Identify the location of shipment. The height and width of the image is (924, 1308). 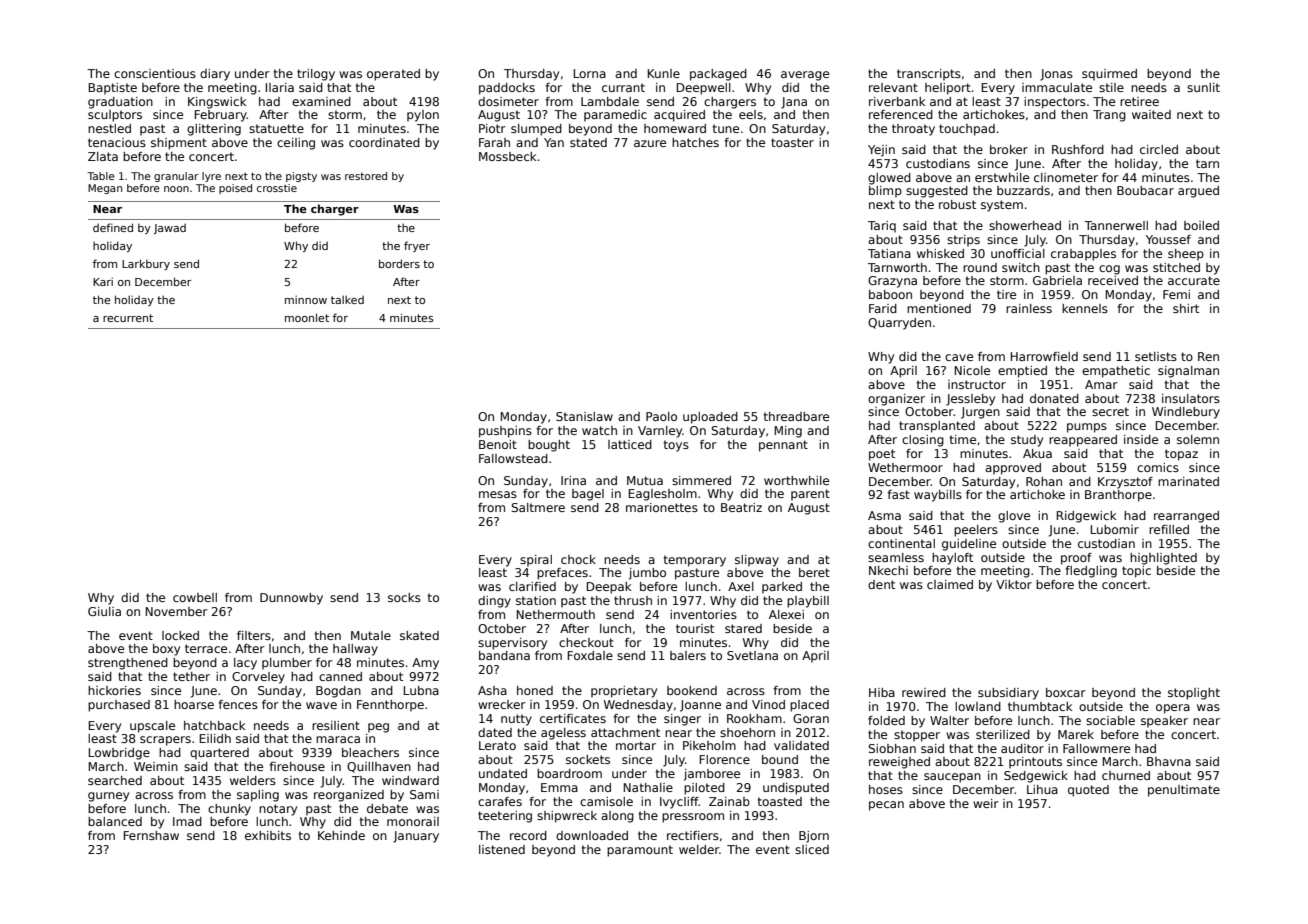
(179, 144).
